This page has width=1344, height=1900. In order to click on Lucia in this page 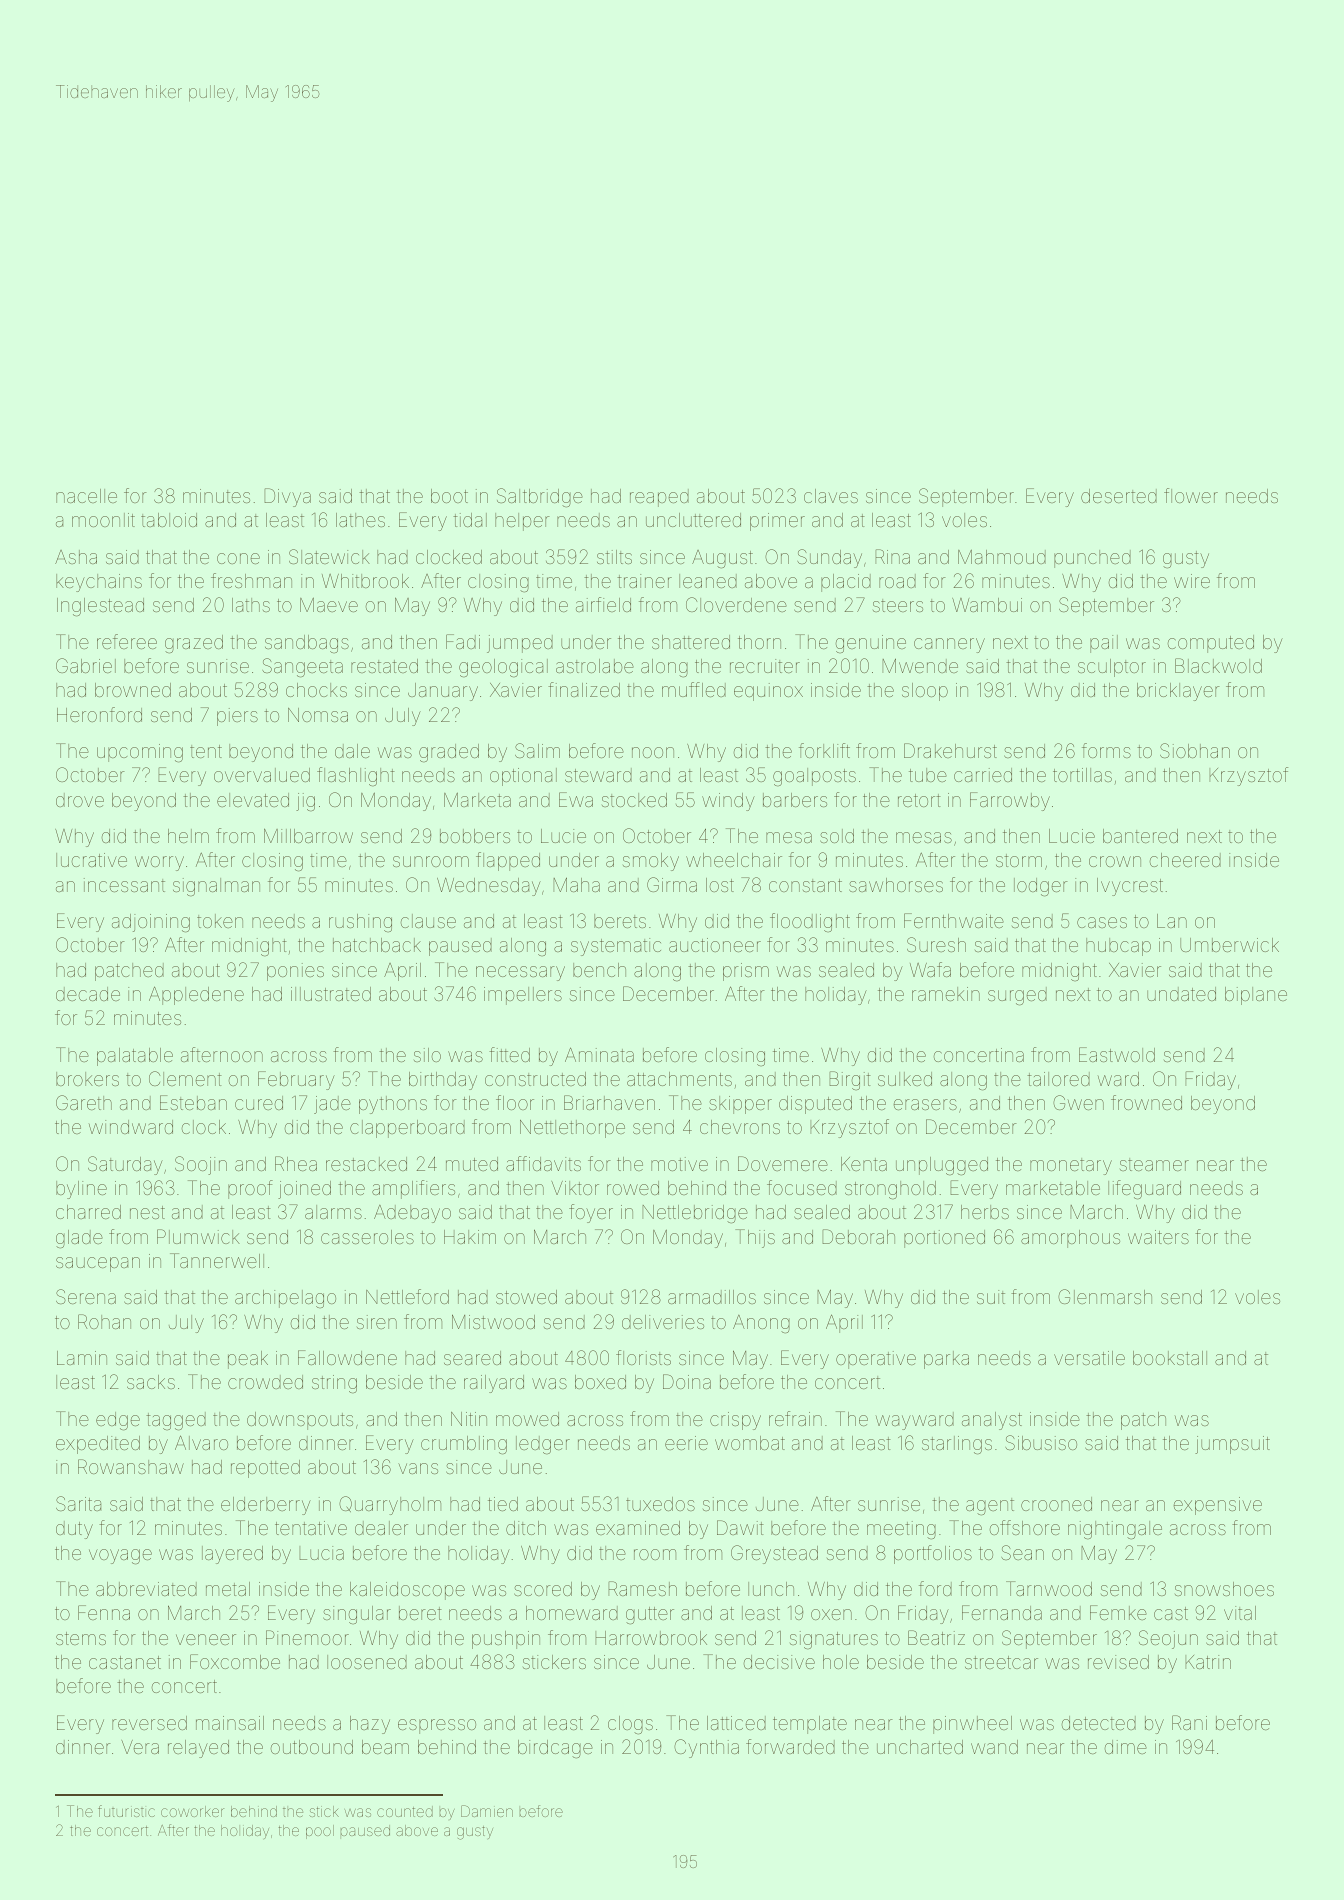, I will do `click(321, 1553)`.
